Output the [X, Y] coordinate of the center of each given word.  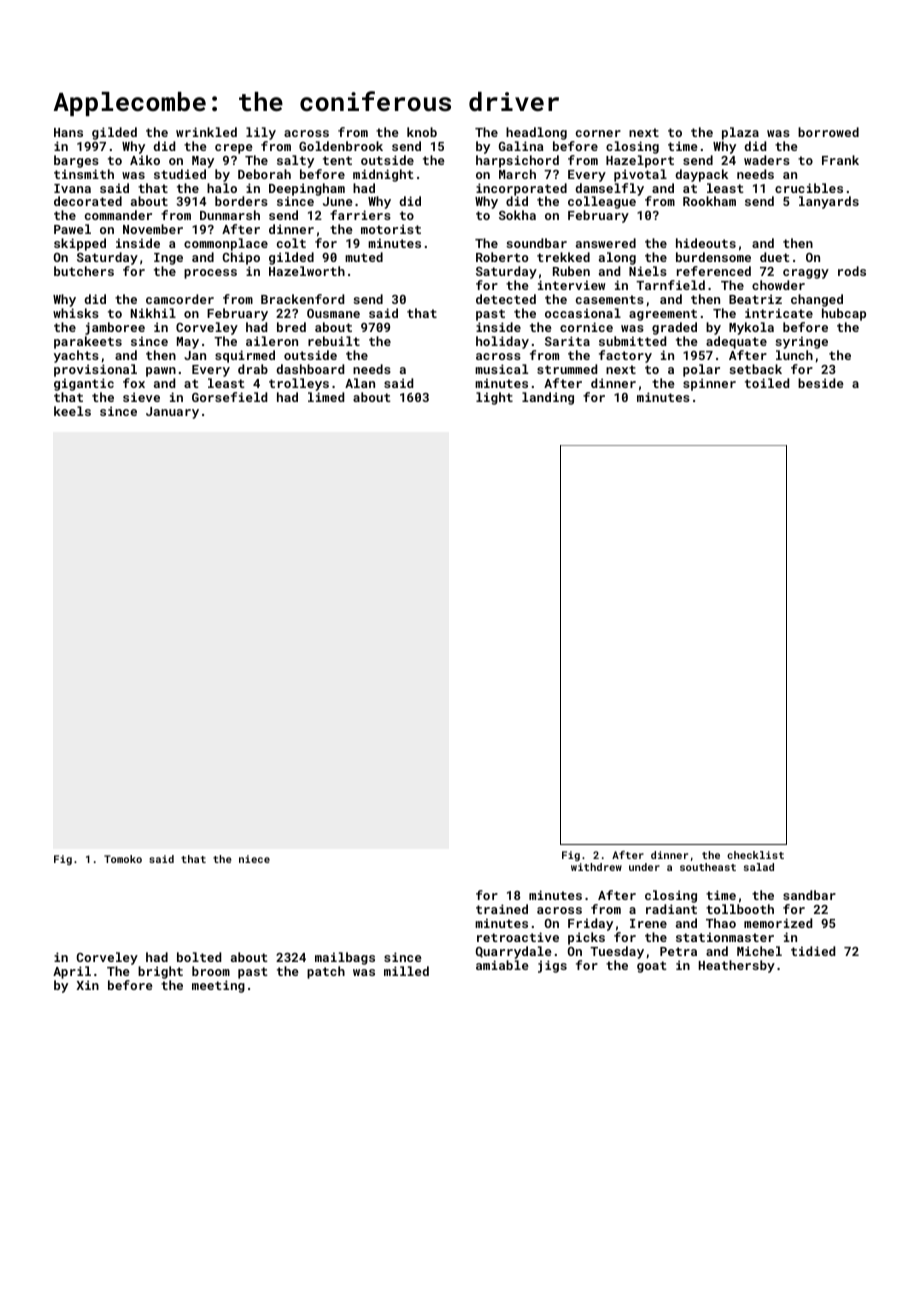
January [172, 413]
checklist [755, 855]
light [494, 398]
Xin [87, 985]
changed [817, 300]
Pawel [72, 229]
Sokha [517, 215]
